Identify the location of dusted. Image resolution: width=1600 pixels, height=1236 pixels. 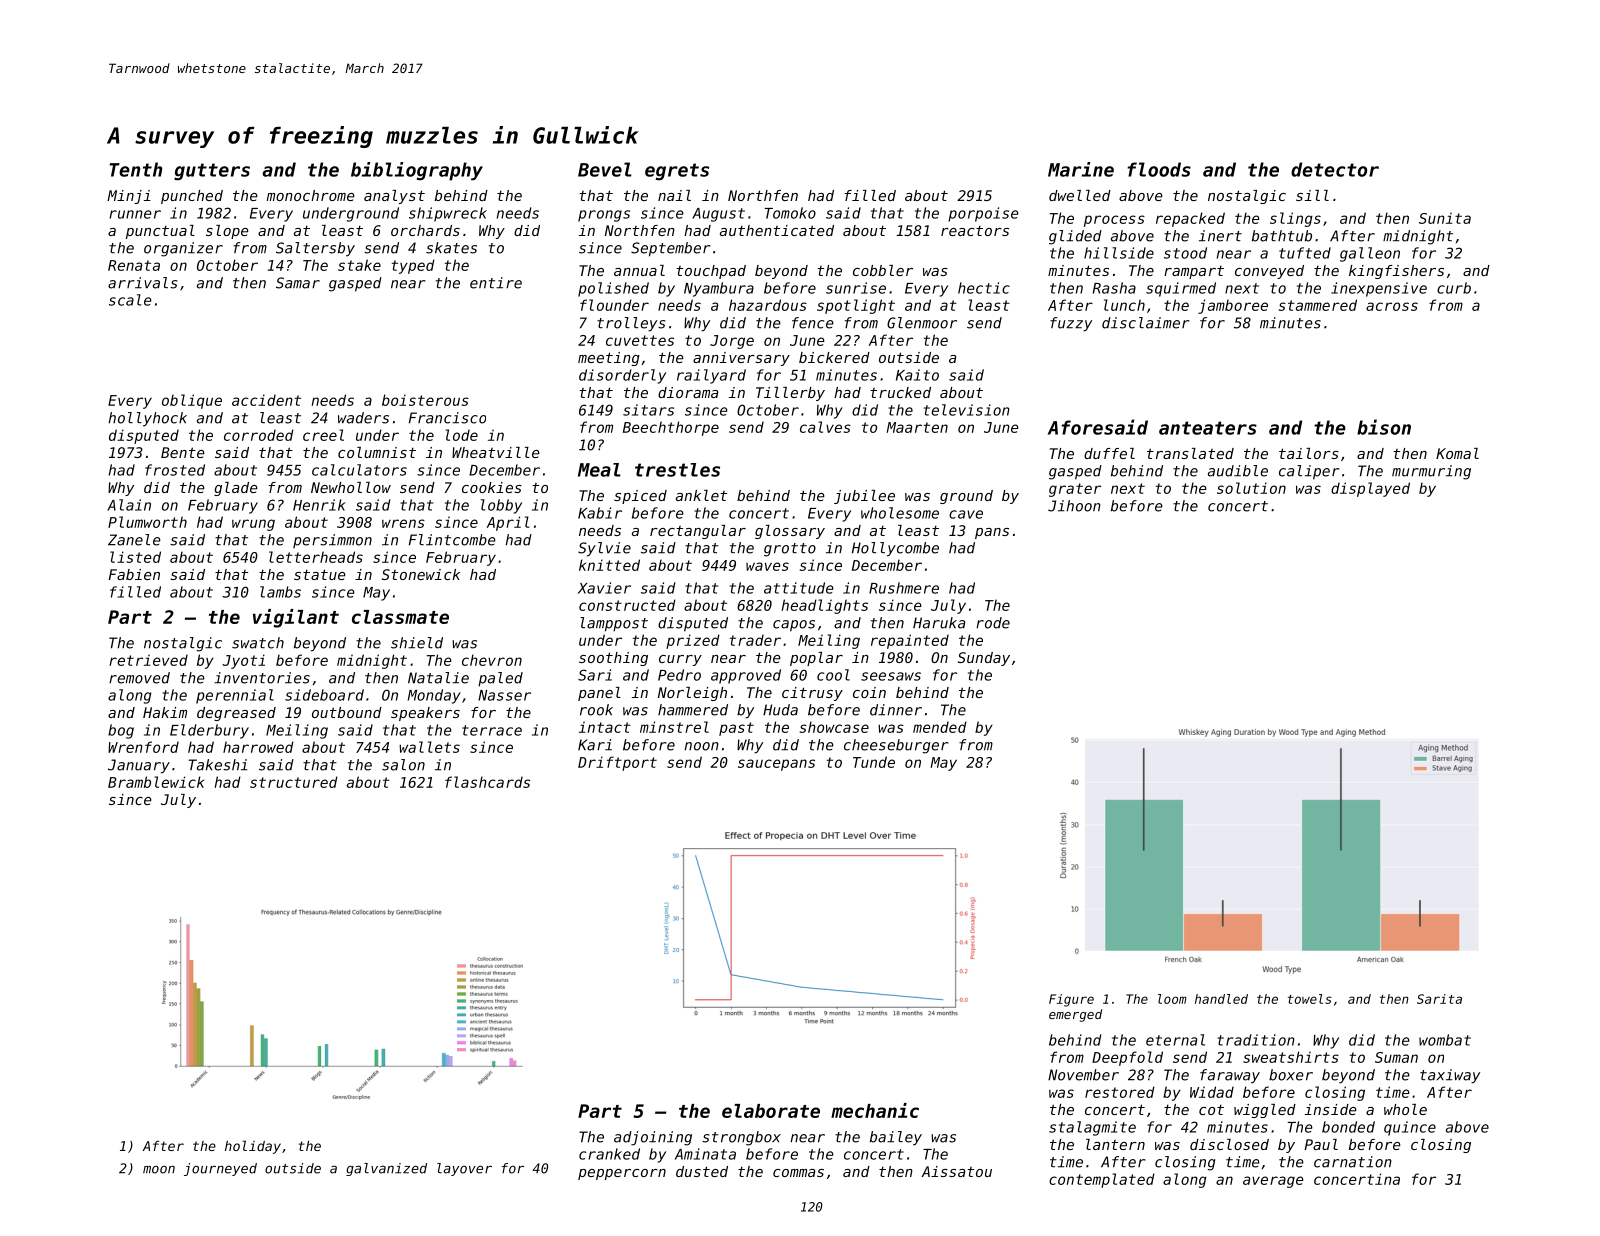
(702, 1171).
